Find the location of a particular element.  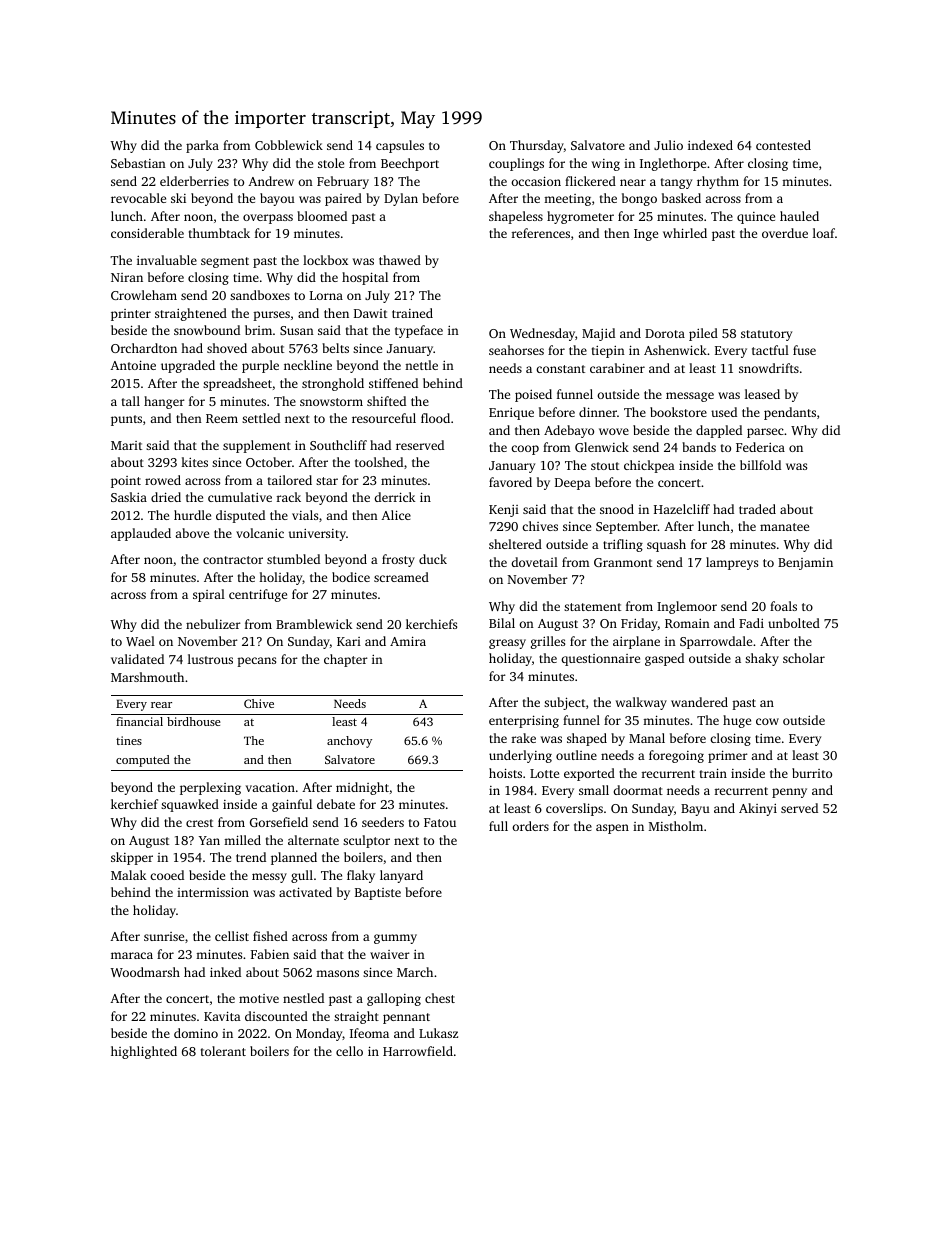

Bayu is located at coordinates (695, 810).
